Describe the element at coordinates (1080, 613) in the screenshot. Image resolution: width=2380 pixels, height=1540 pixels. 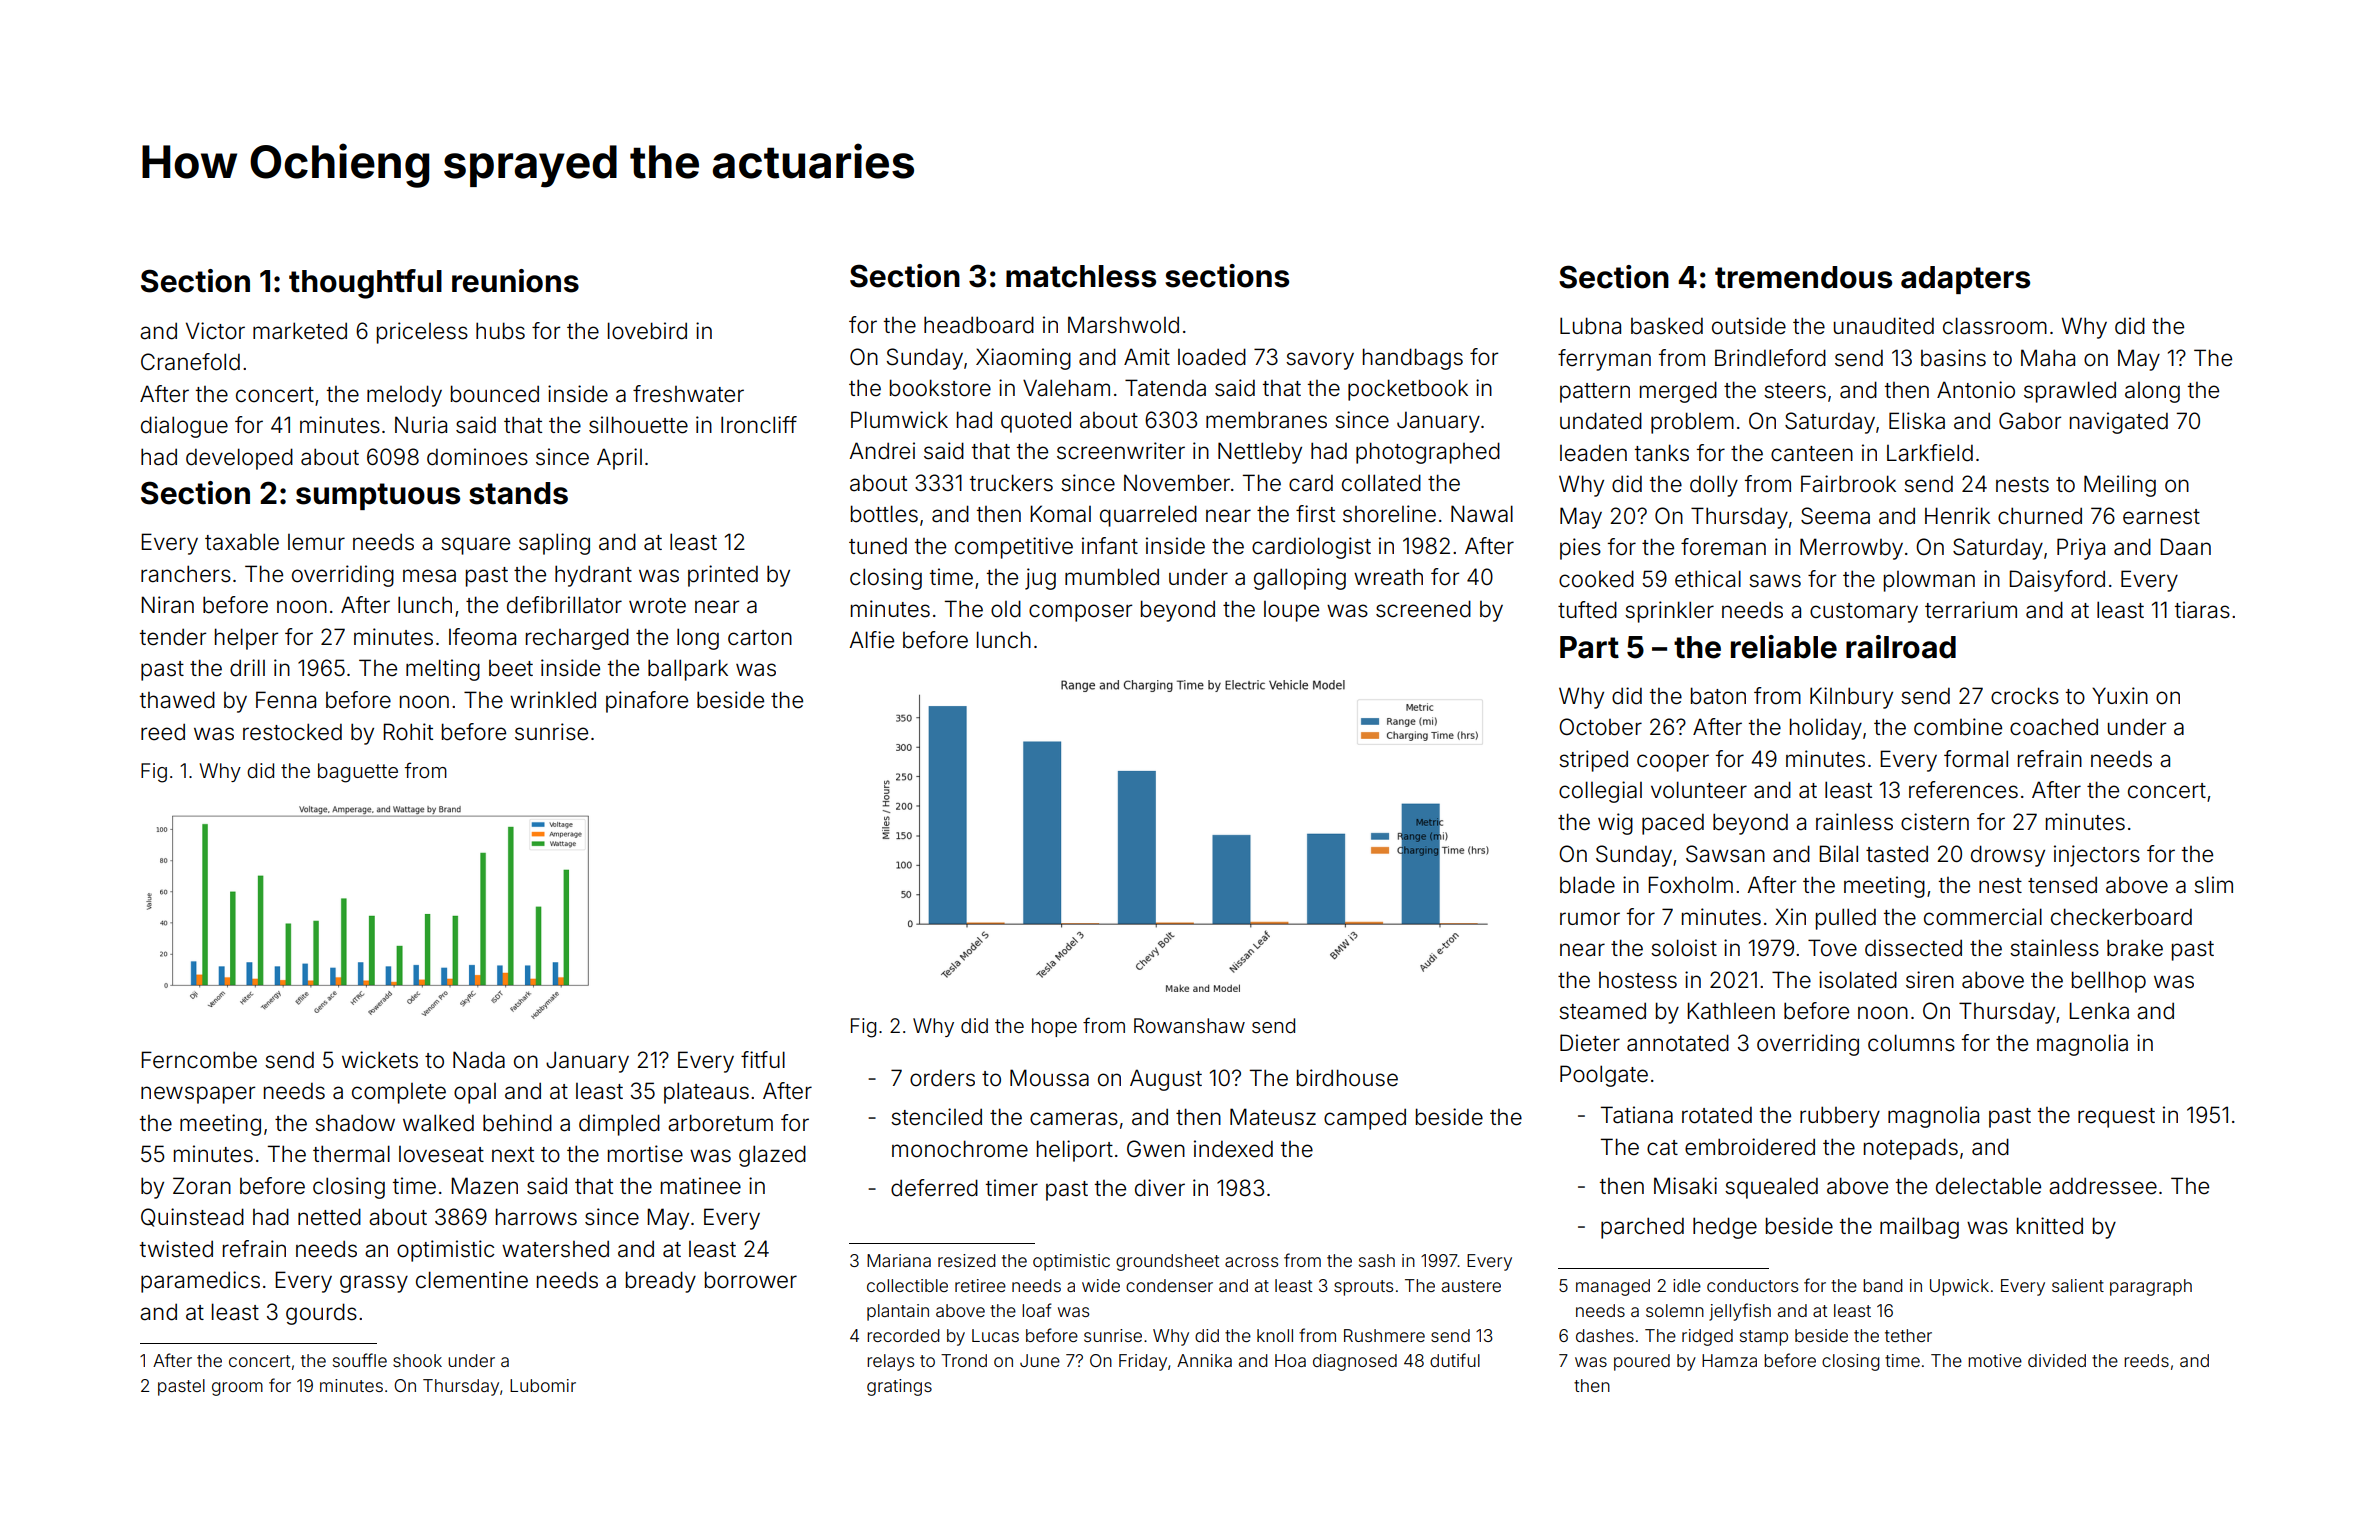
I see `composer` at that location.
